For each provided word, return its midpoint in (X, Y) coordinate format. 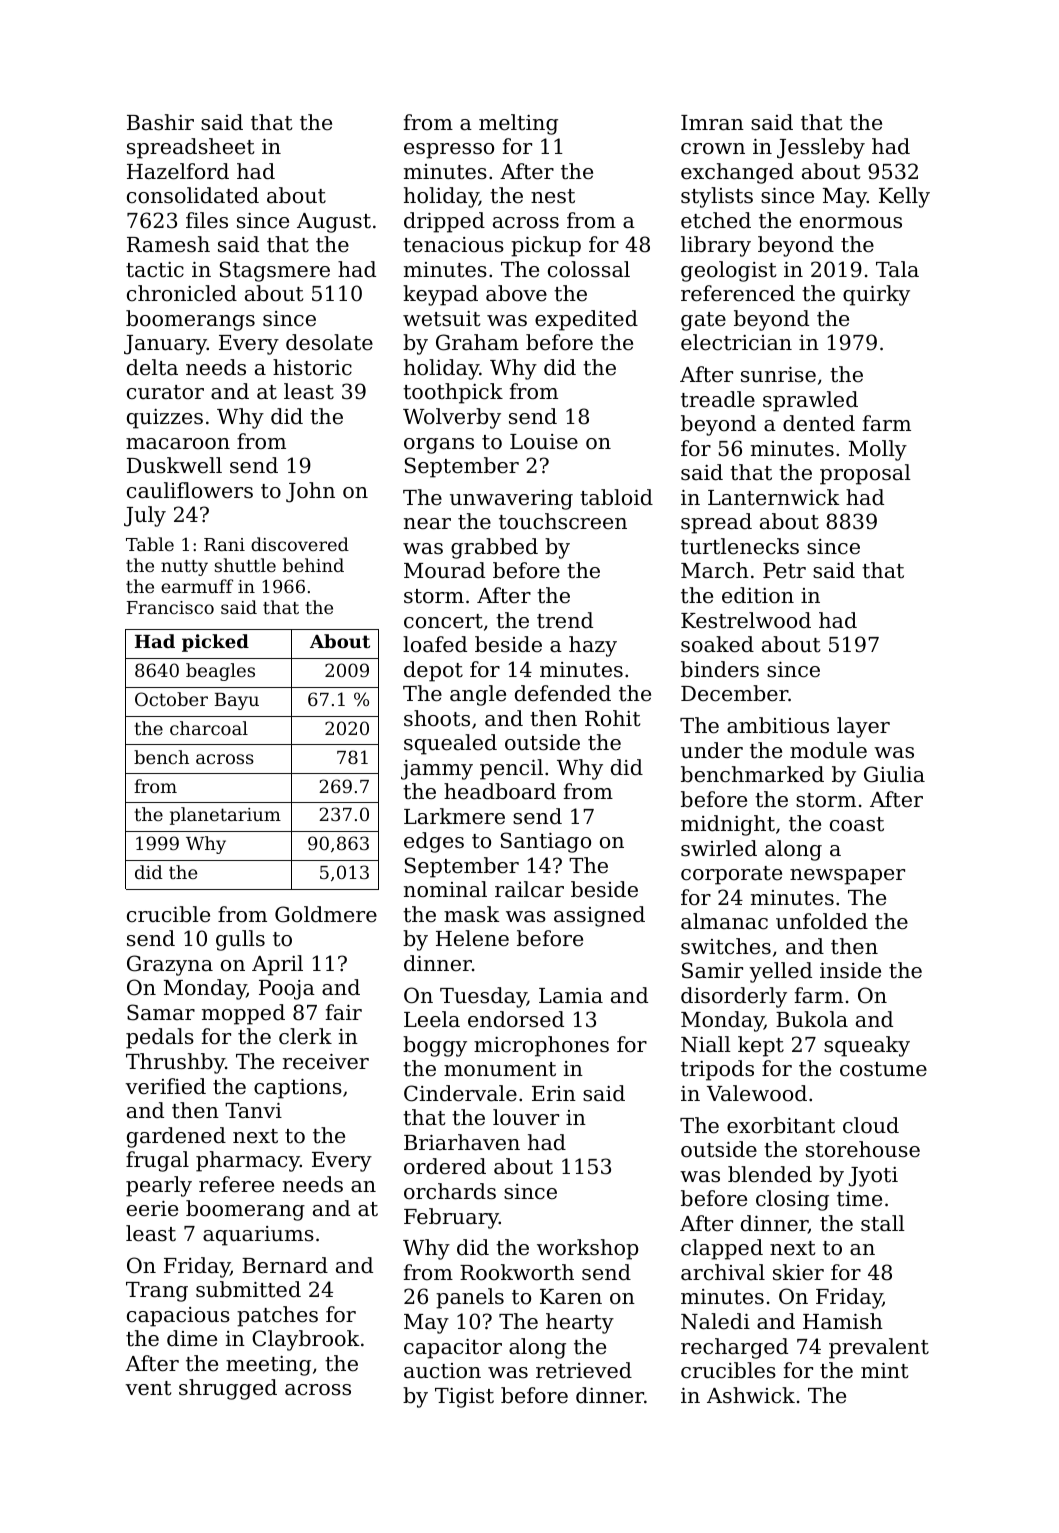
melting (518, 124)
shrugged (228, 1389)
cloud (871, 1125)
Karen (571, 1297)
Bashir (160, 122)
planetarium (225, 816)
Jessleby (821, 148)
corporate (731, 875)
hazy (593, 646)
